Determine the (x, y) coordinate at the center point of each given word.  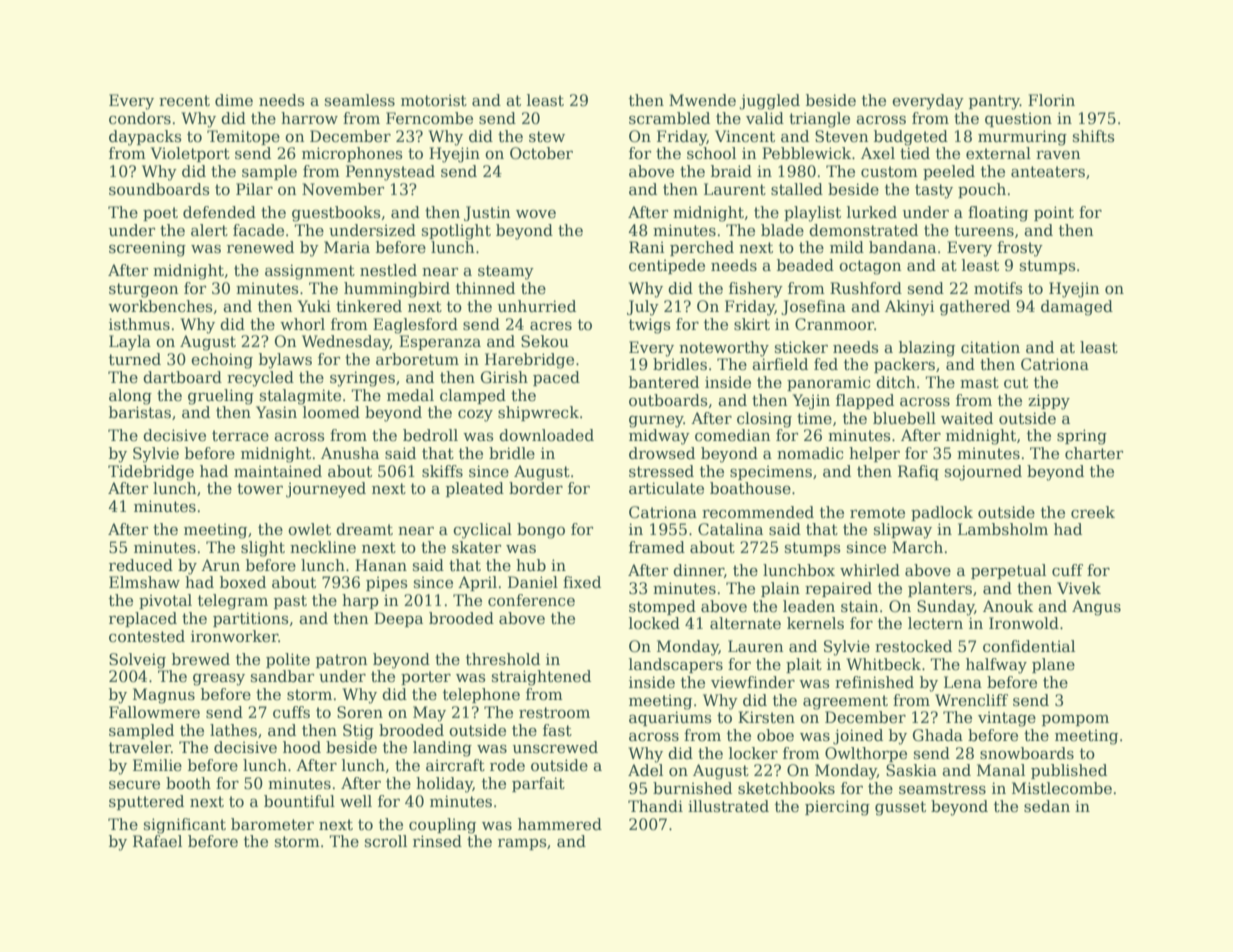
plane (1053, 665)
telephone (481, 695)
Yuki (314, 306)
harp (360, 601)
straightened (541, 678)
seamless (360, 100)
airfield (780, 364)
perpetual (1008, 571)
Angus (1096, 608)
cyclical (482, 531)
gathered (975, 308)
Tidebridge (151, 473)
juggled (769, 102)
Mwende (702, 100)
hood (302, 747)
